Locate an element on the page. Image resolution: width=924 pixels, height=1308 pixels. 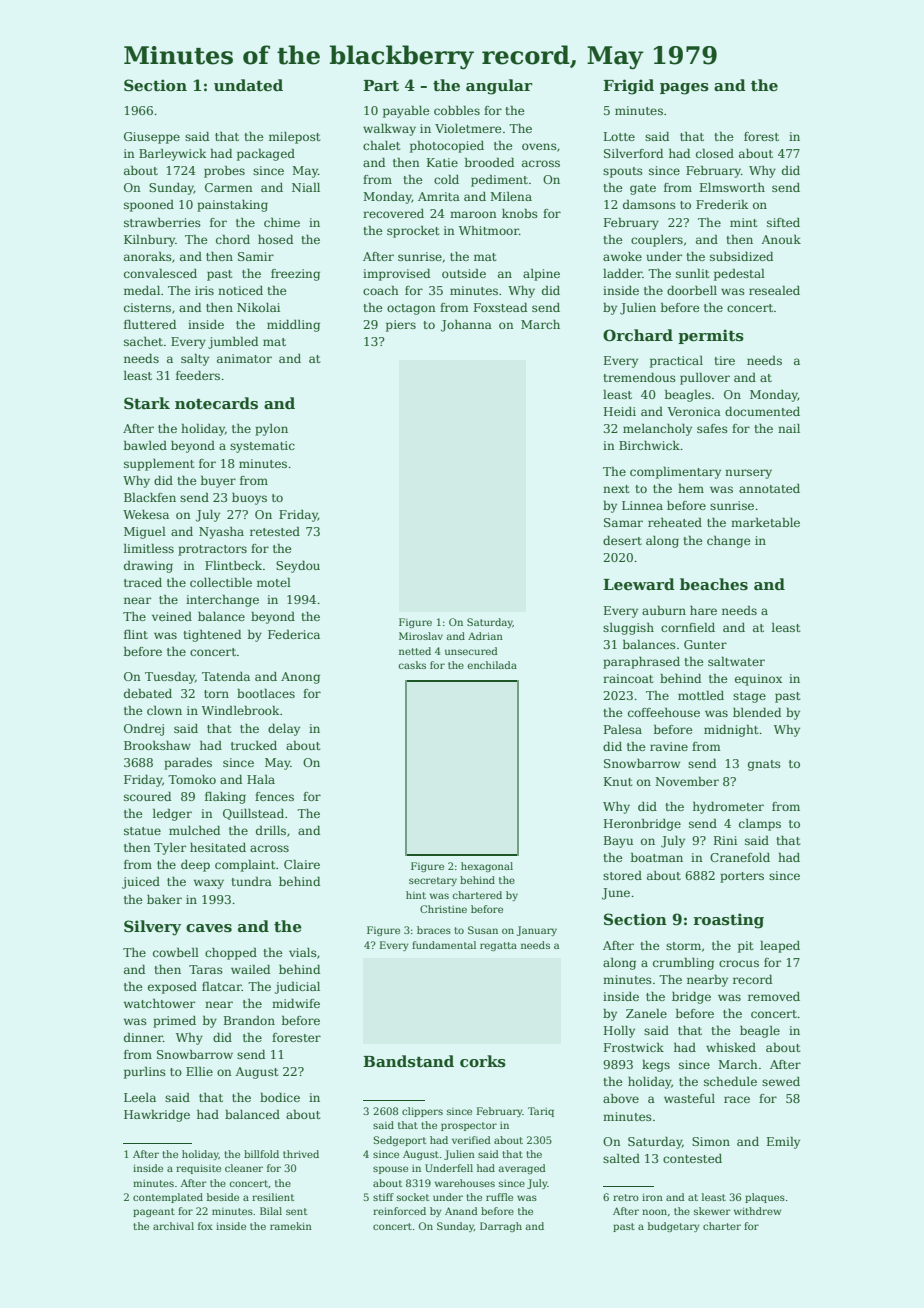
gate is located at coordinates (643, 189).
